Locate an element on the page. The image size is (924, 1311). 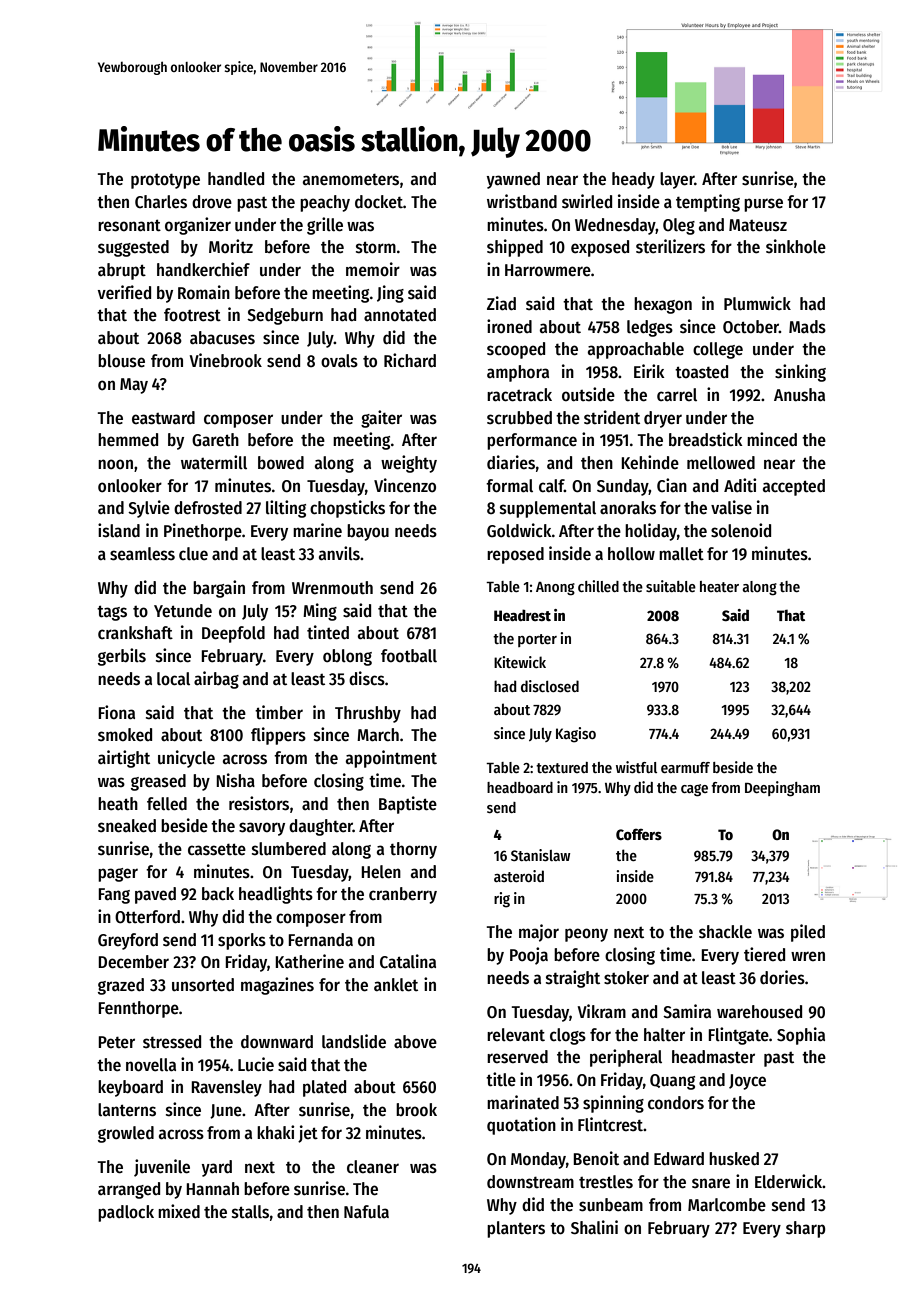
above is located at coordinates (415, 1042).
